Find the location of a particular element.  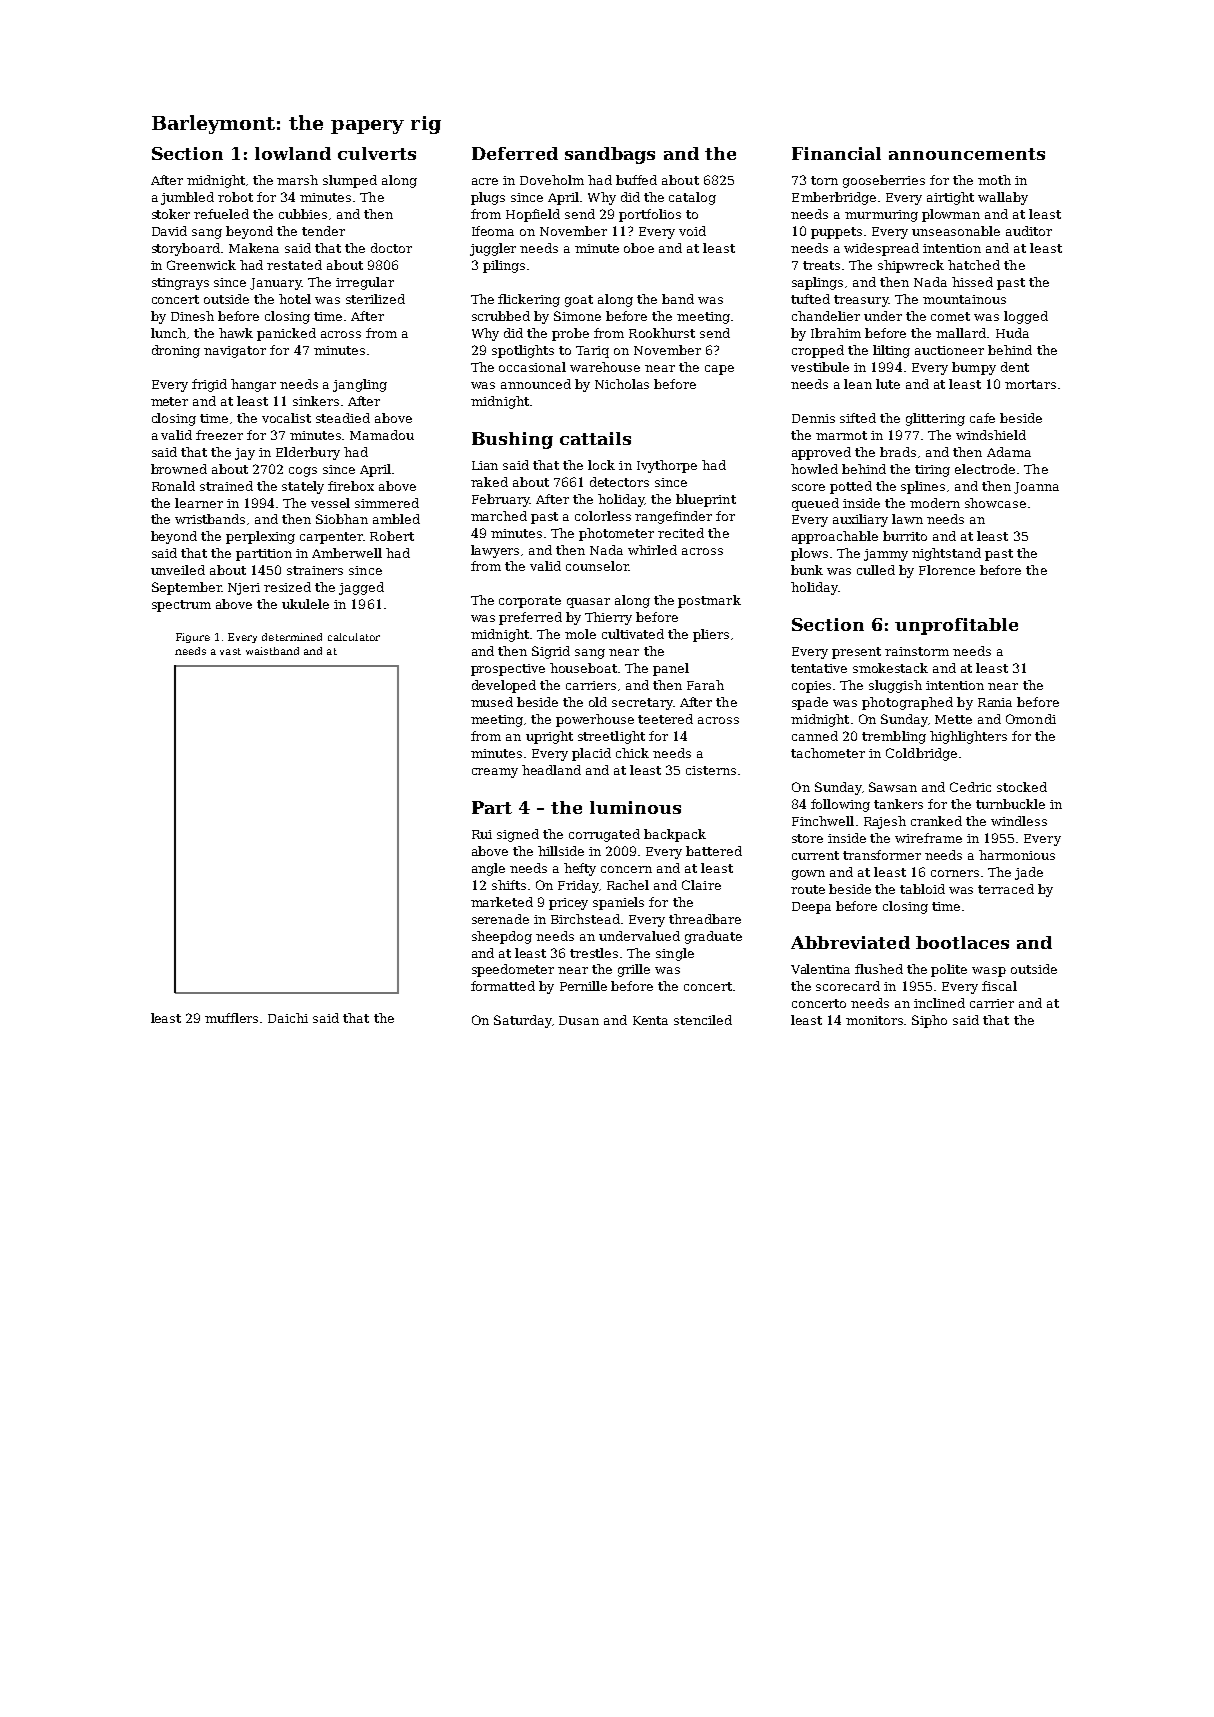

transformer is located at coordinates (882, 855).
